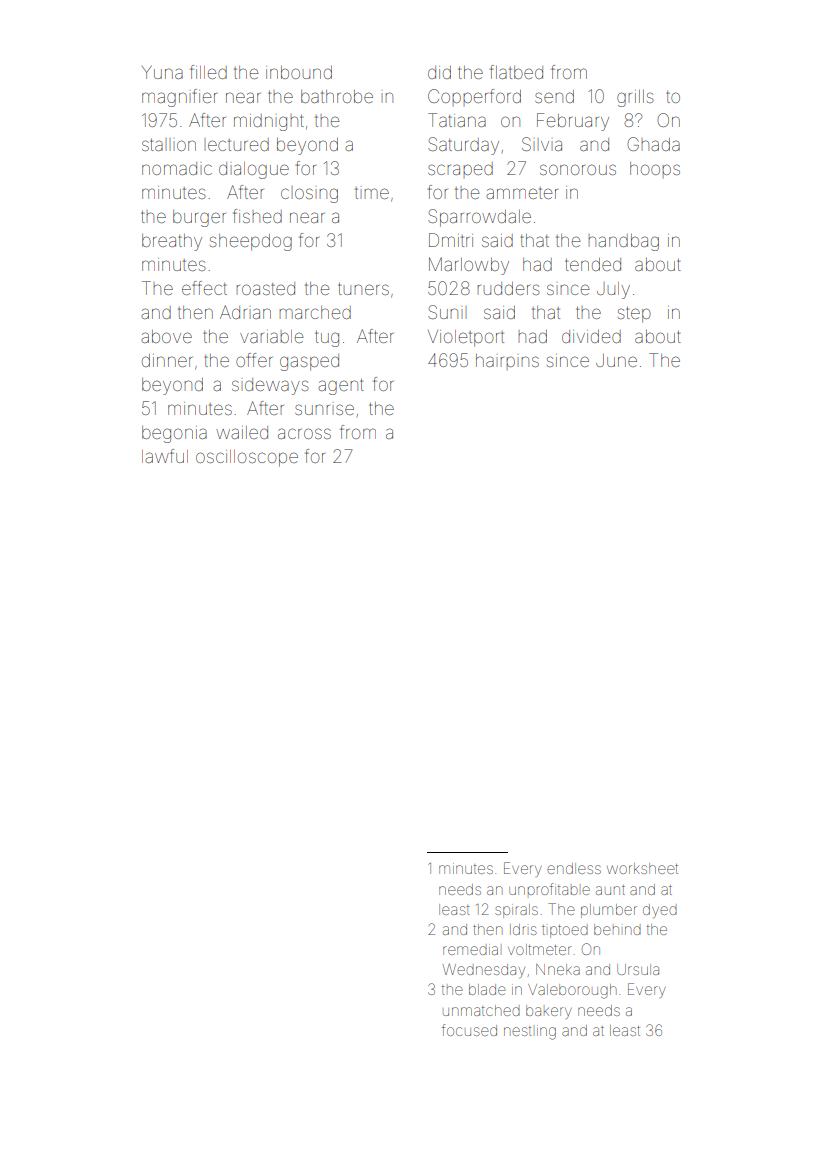 Image resolution: width=822 pixels, height=1166 pixels. Describe the element at coordinates (653, 144) in the screenshot. I see `Ghada` at that location.
